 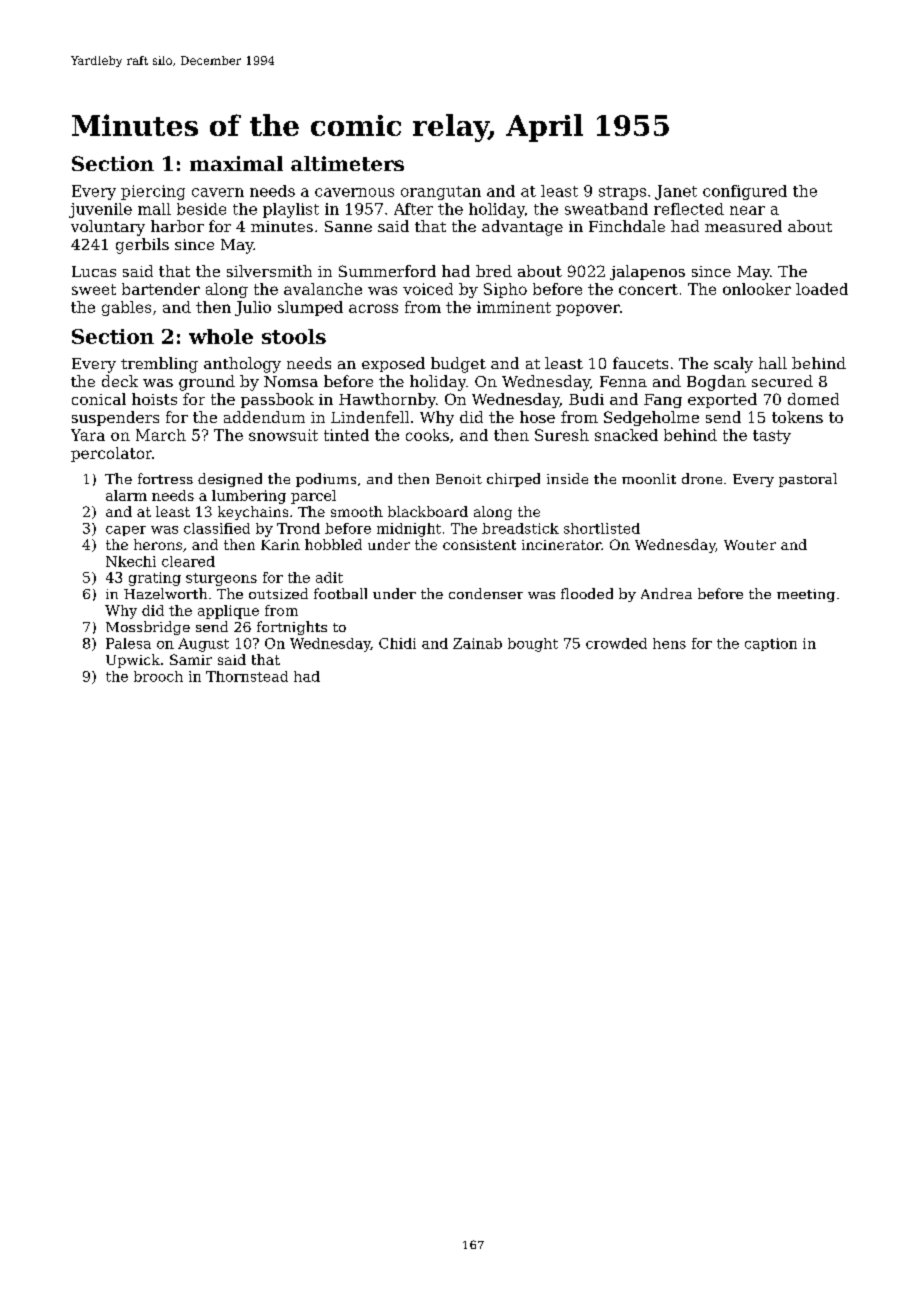 What do you see at coordinates (340, 593) in the document?
I see `football` at bounding box center [340, 593].
